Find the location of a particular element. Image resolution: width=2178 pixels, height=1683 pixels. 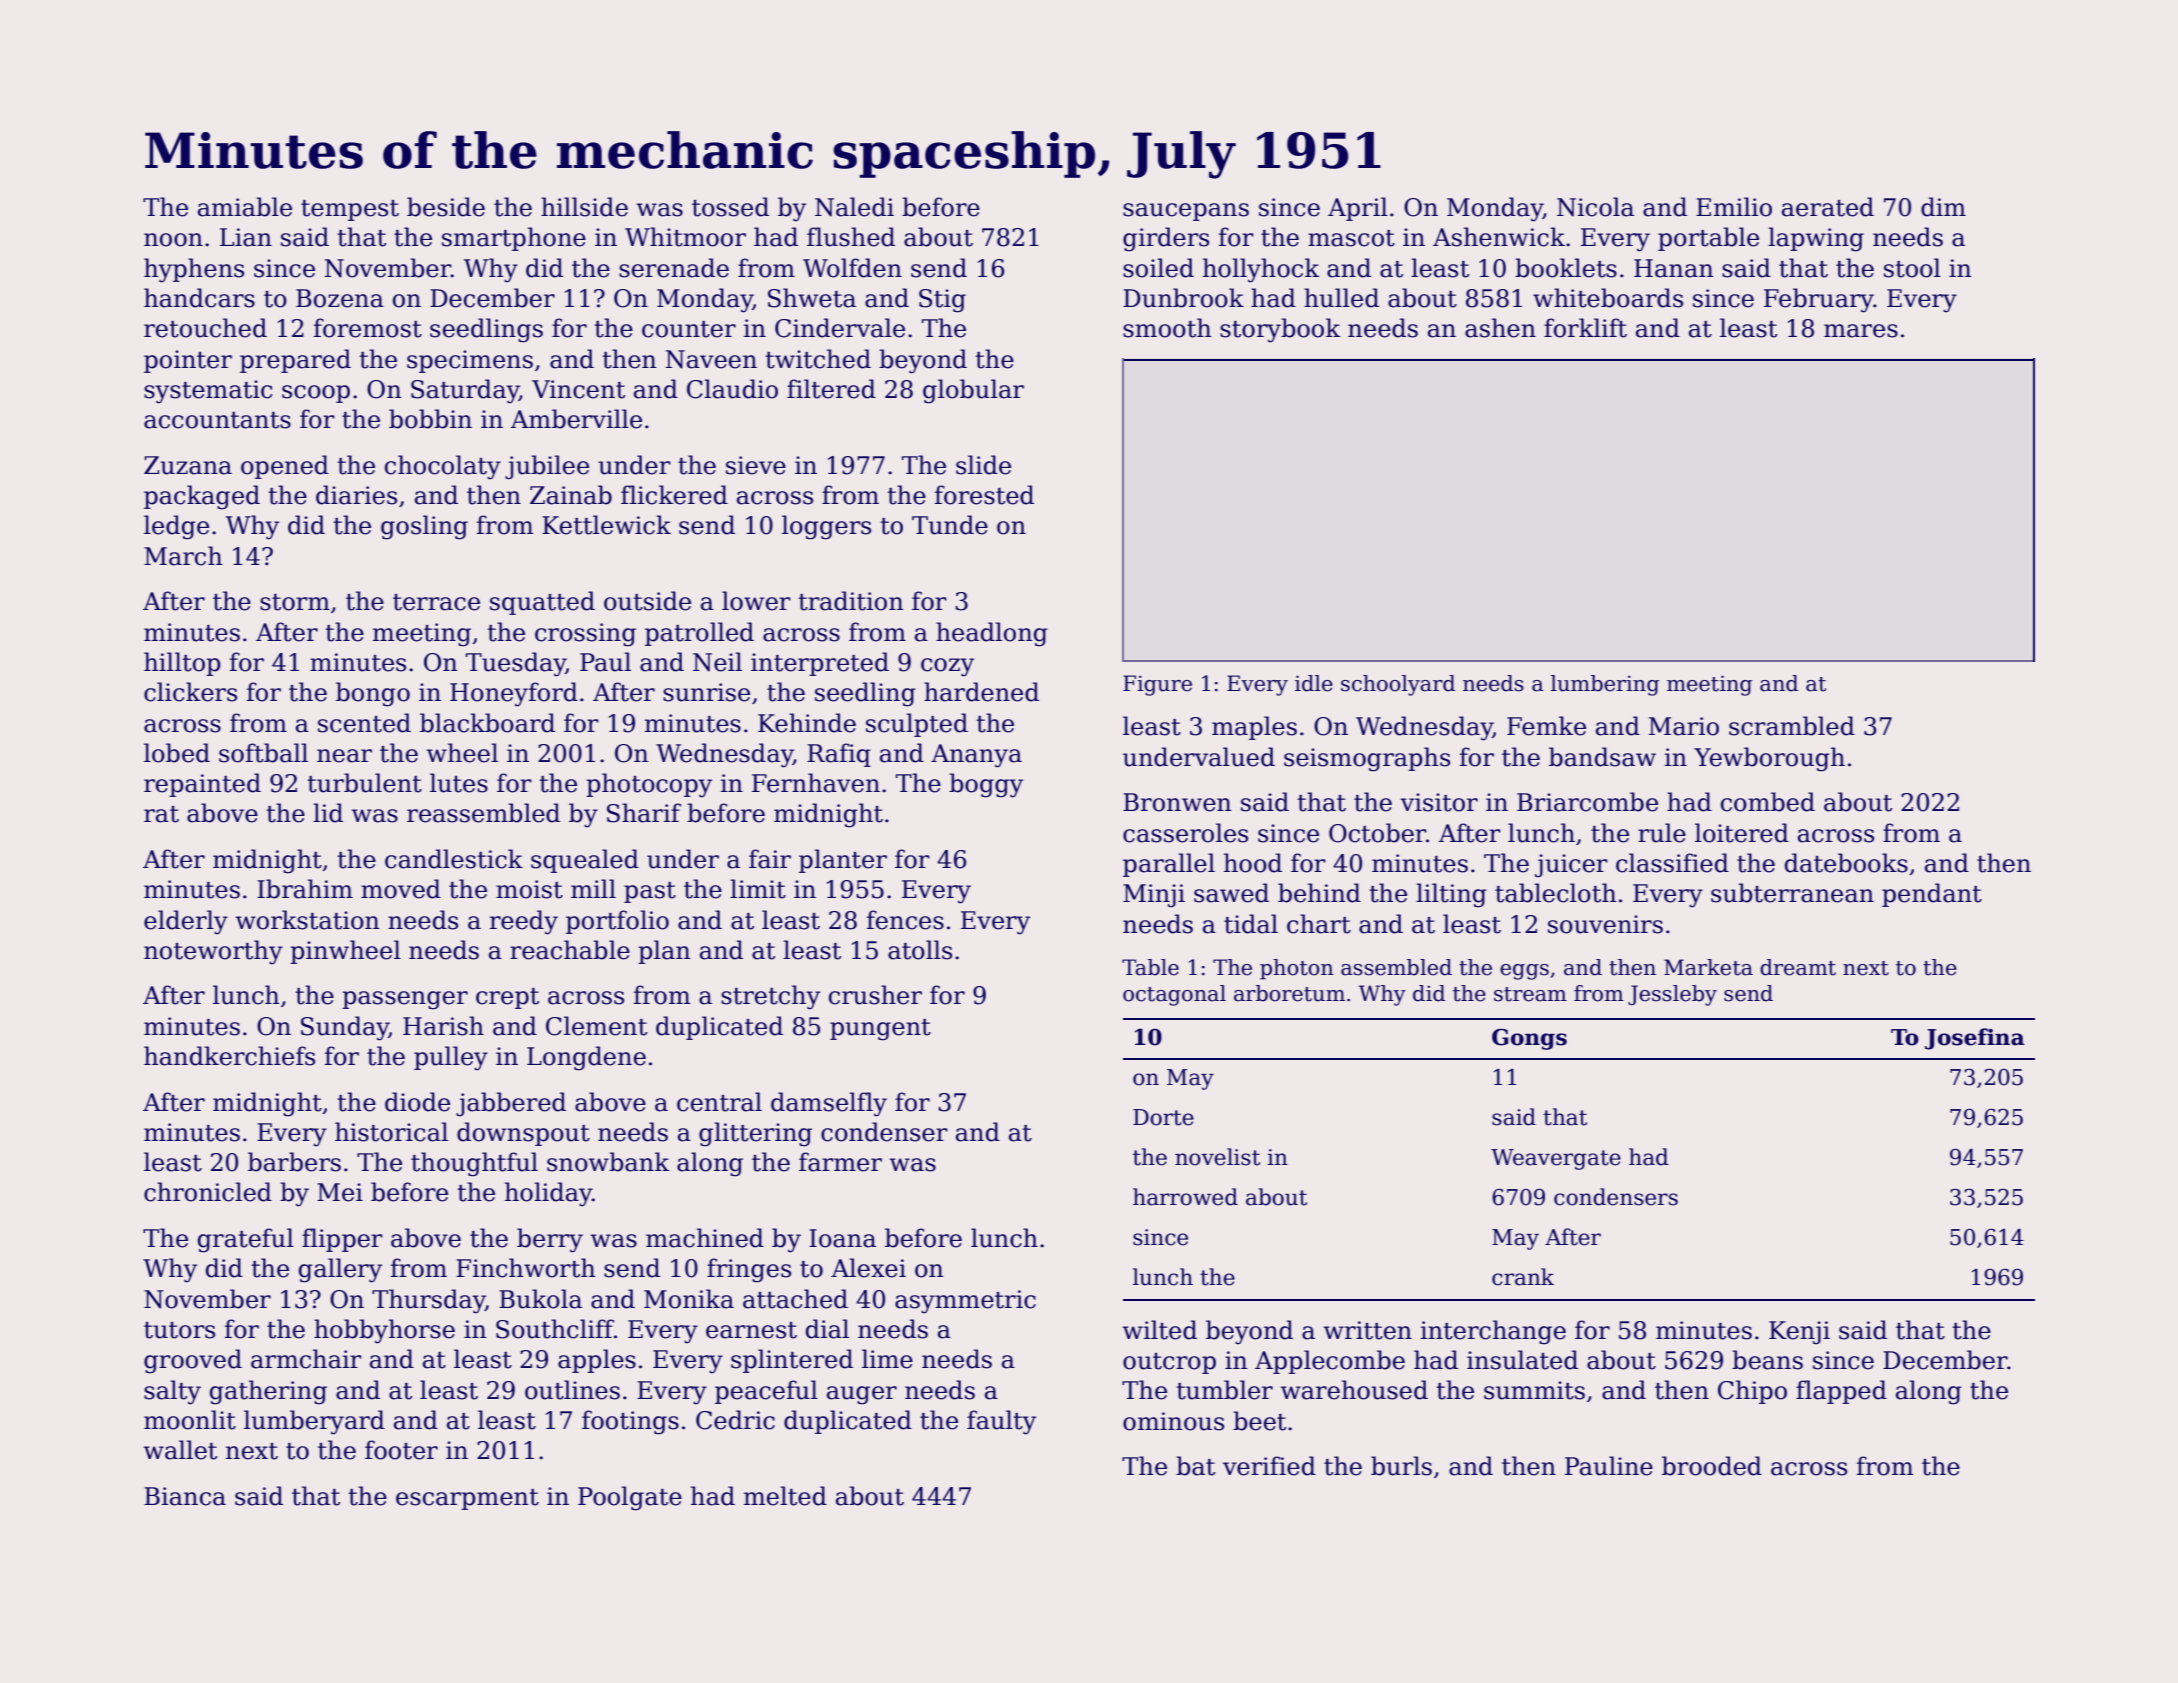

maples is located at coordinates (1254, 728).
